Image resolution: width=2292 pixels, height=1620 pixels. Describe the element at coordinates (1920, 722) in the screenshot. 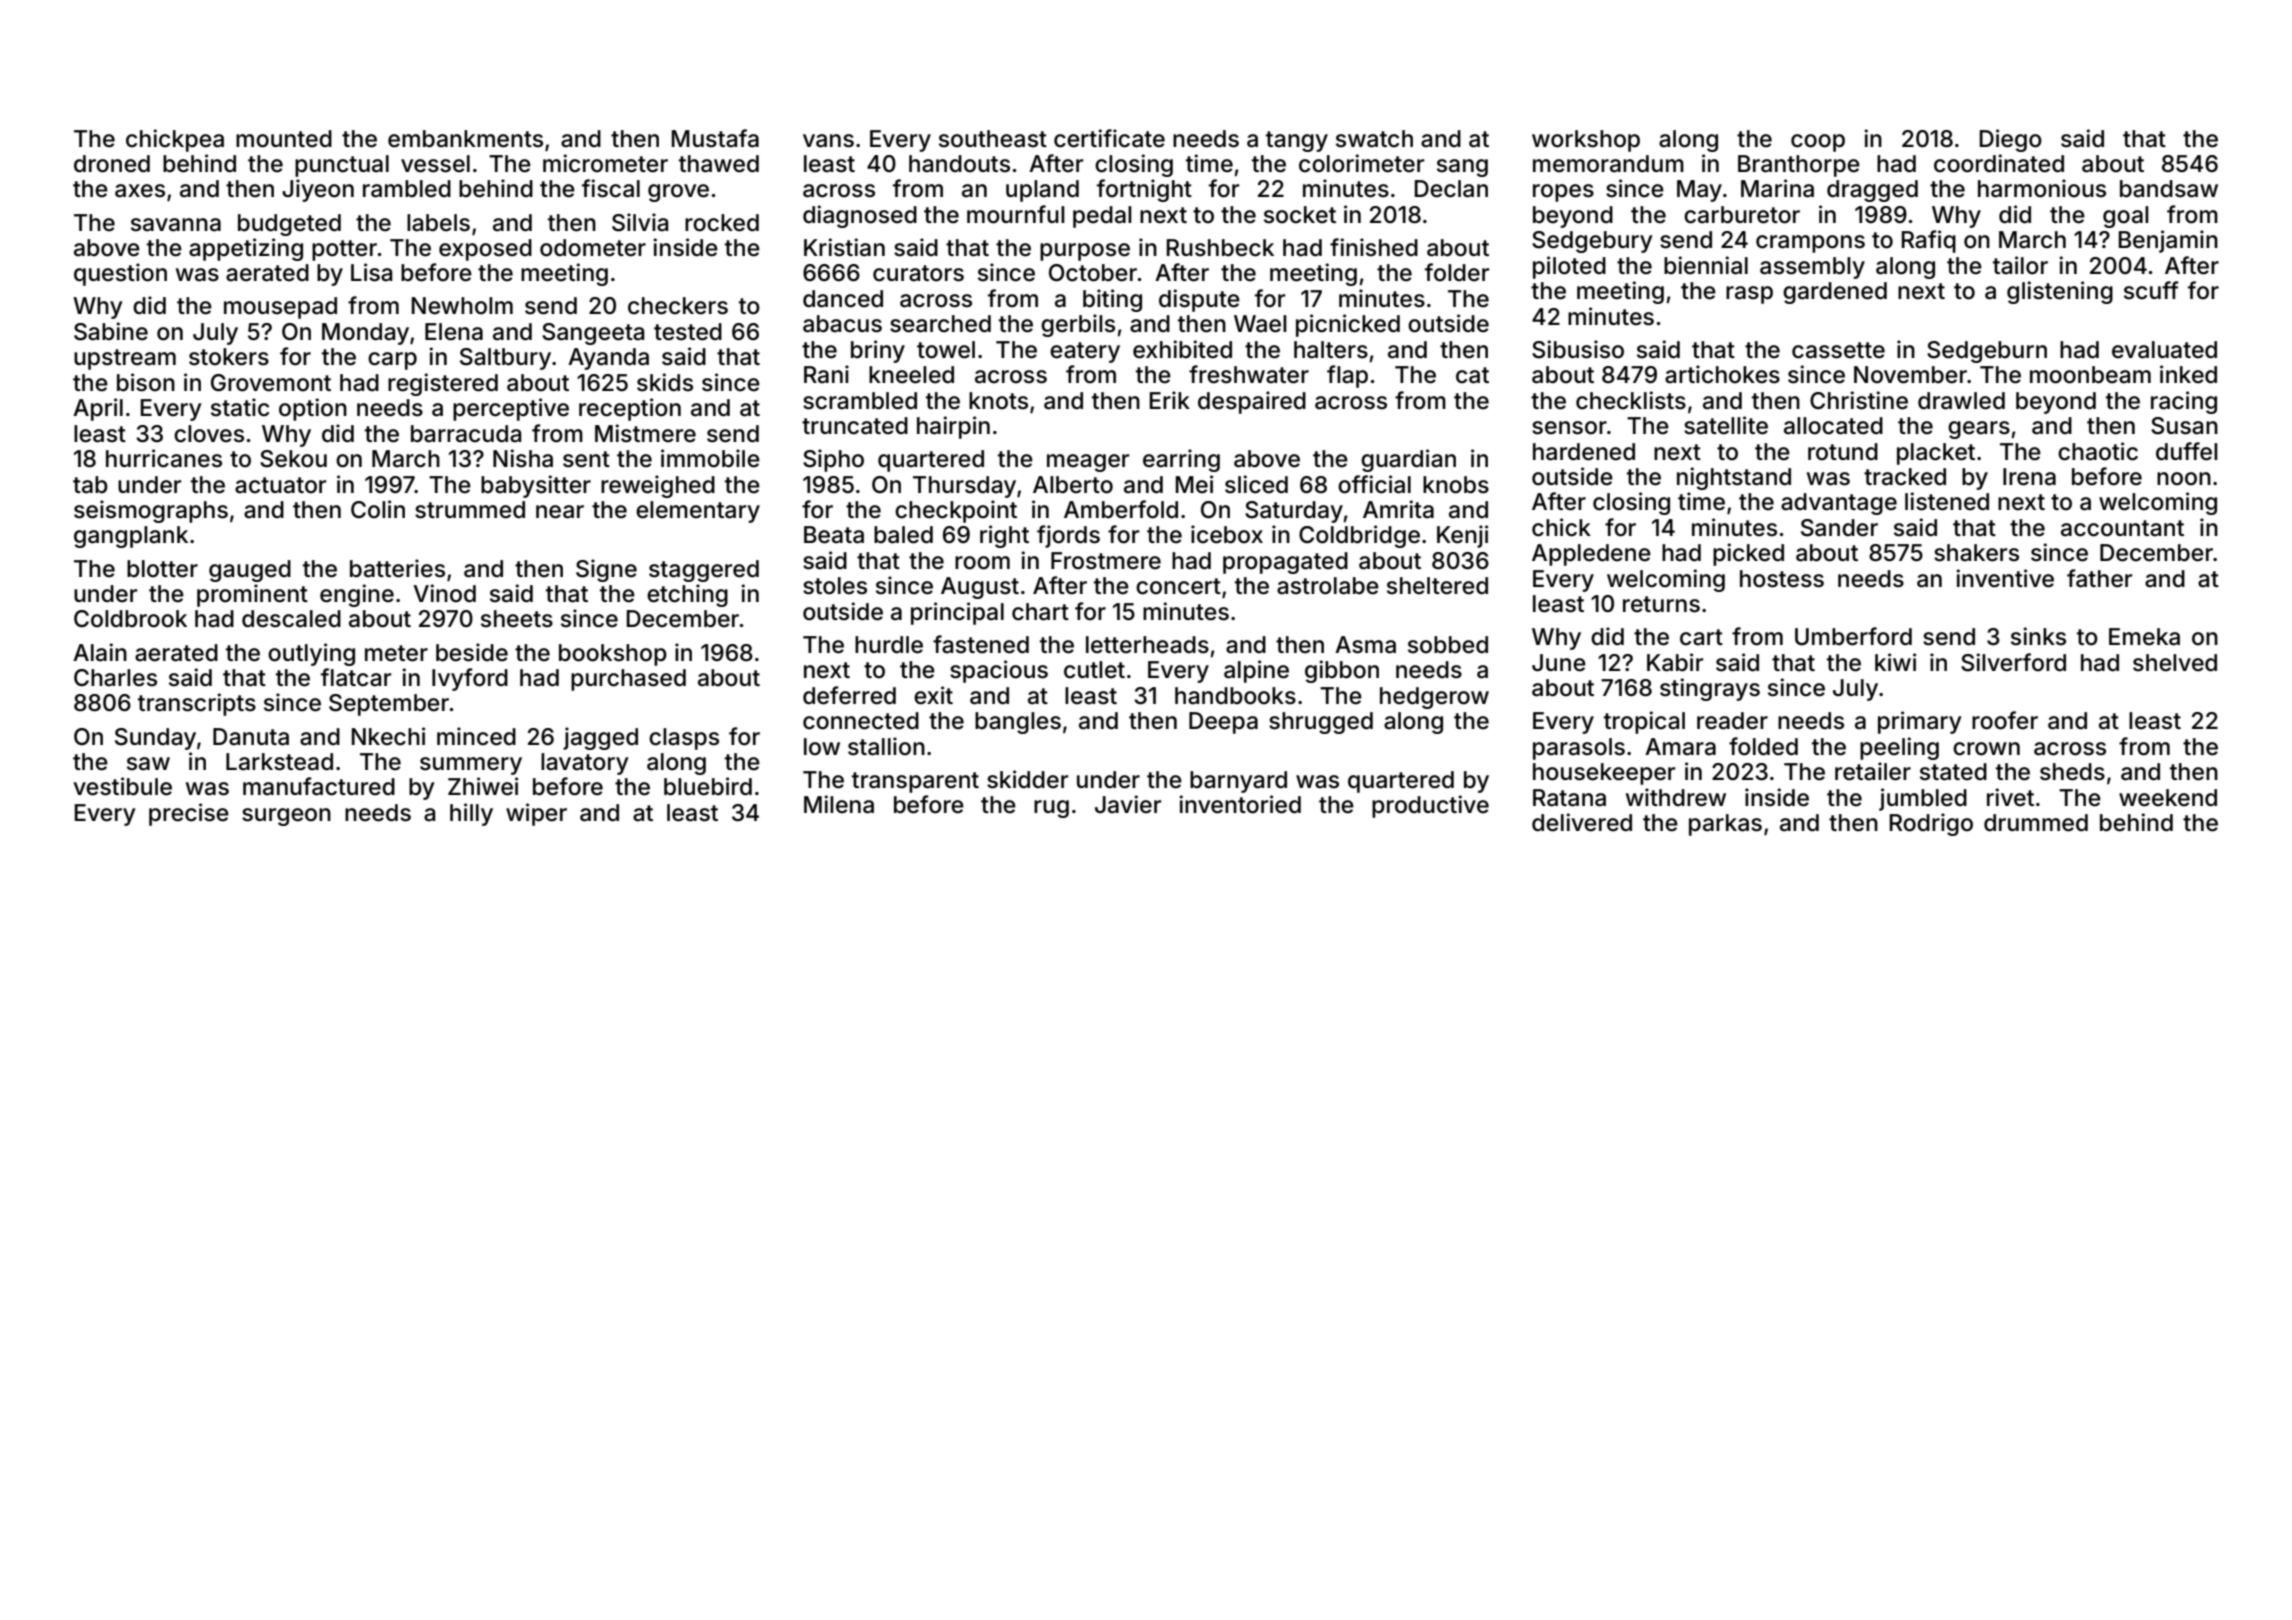

I see `primary` at that location.
